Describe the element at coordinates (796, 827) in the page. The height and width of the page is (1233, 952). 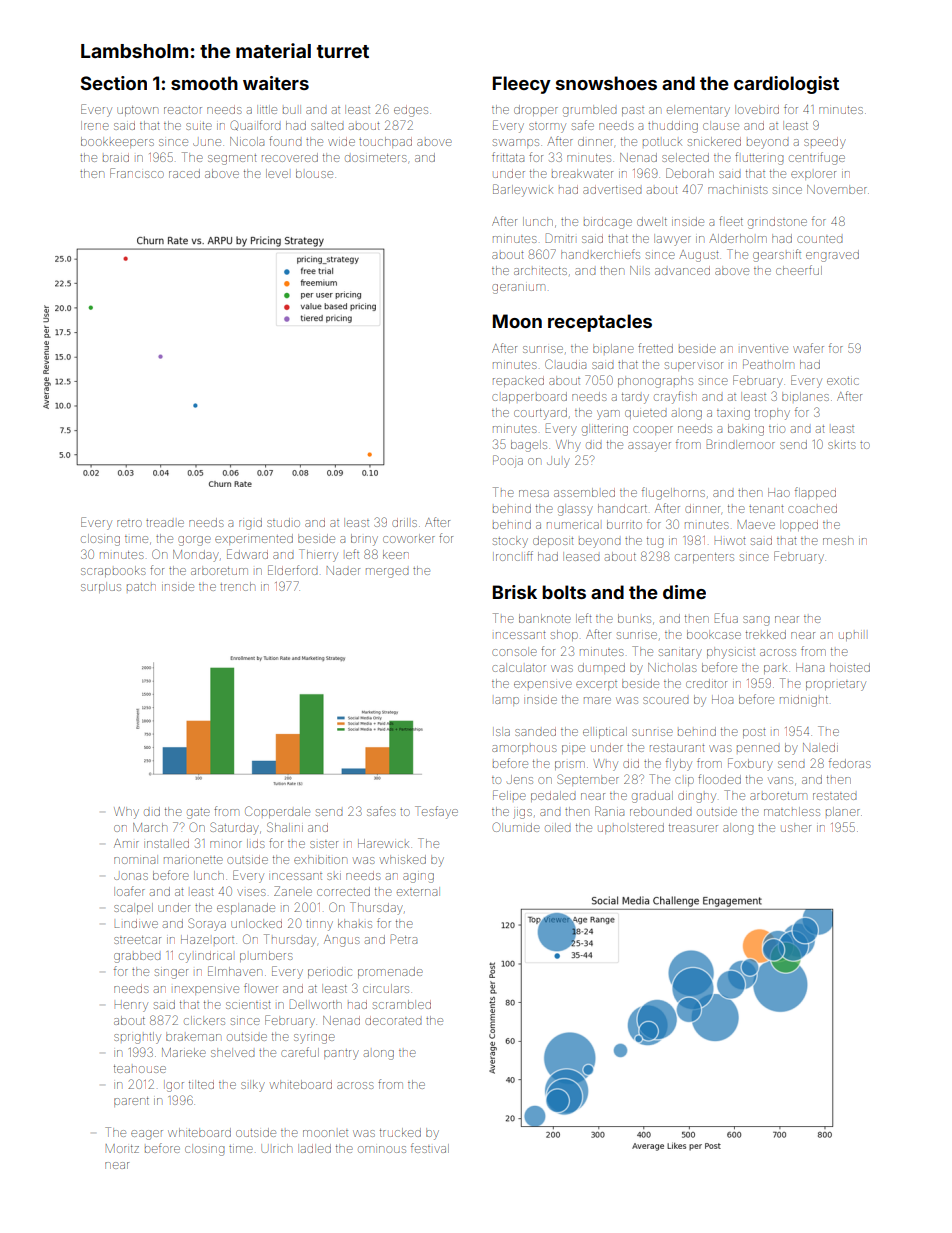
I see `usher` at that location.
